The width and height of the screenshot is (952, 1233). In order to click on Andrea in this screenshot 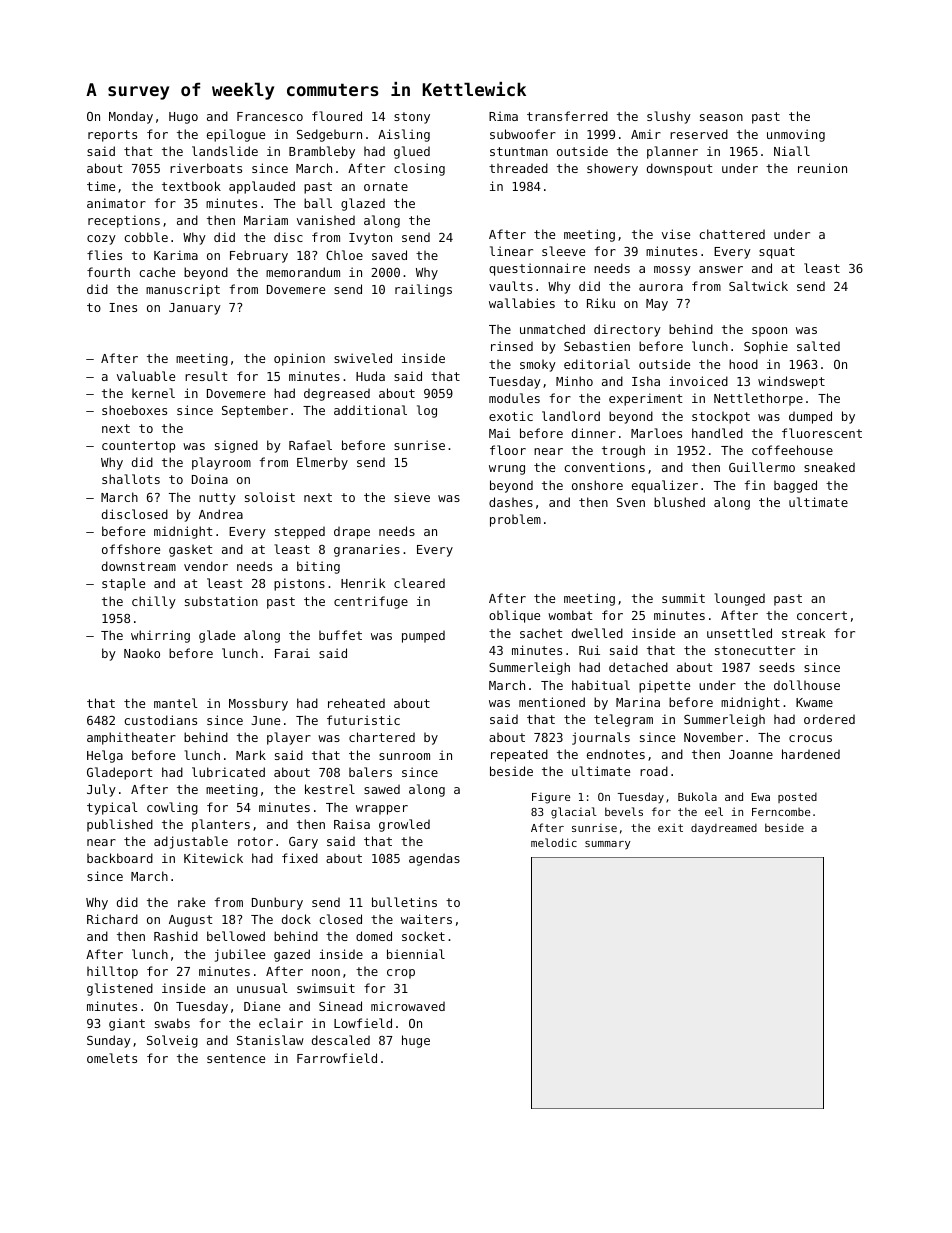, I will do `click(221, 514)`.
